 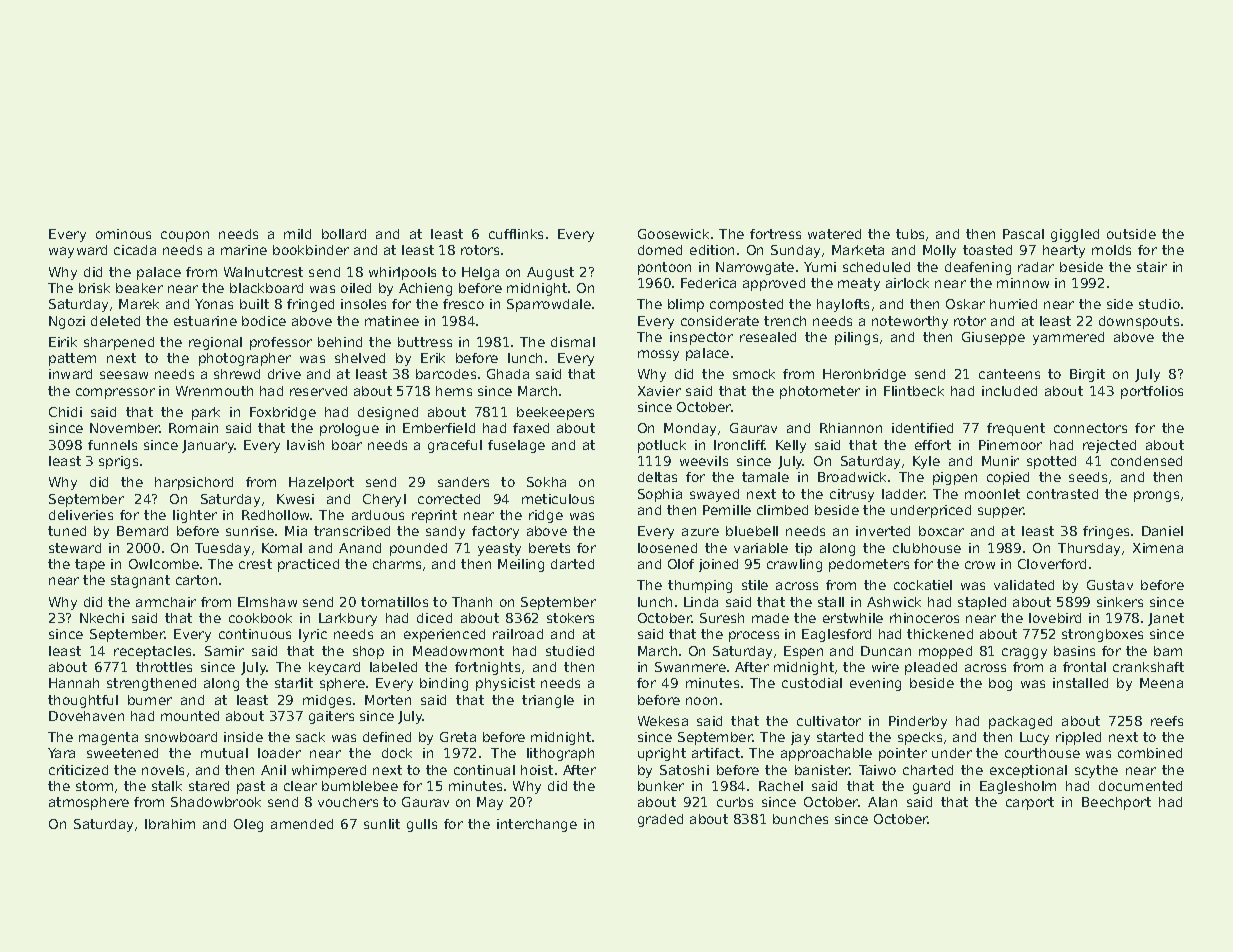 What do you see at coordinates (340, 342) in the screenshot?
I see `behind` at bounding box center [340, 342].
